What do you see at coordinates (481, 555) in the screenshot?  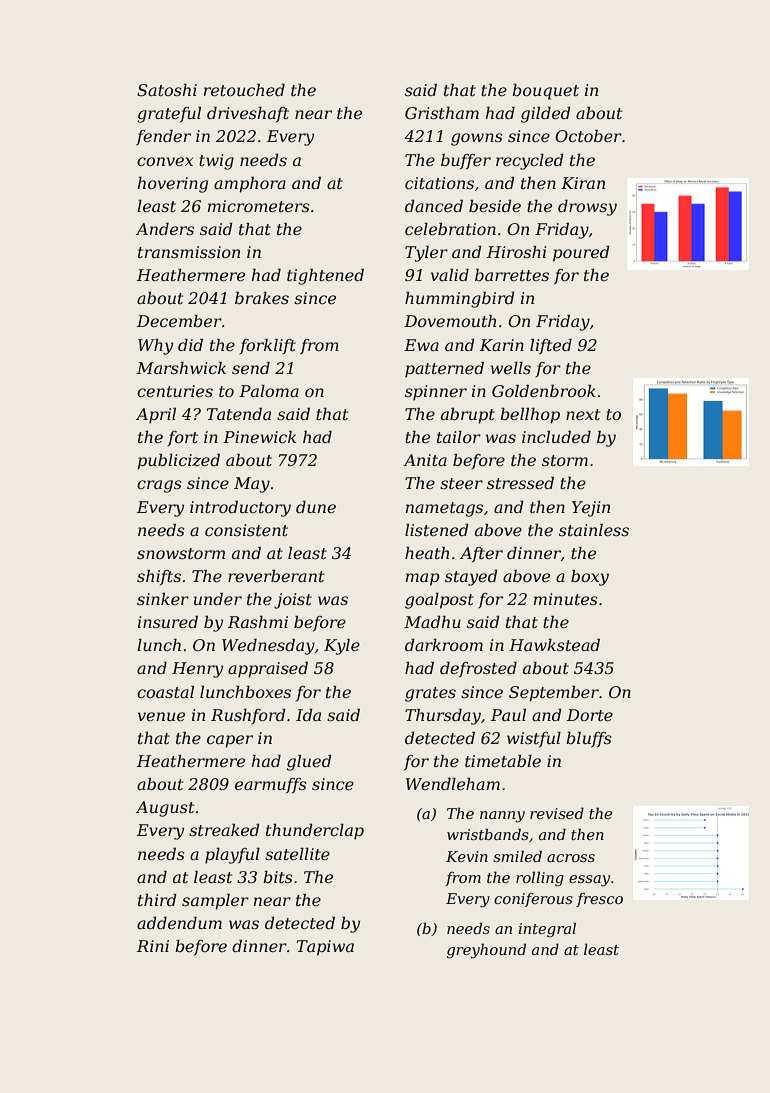 I see `After` at bounding box center [481, 555].
